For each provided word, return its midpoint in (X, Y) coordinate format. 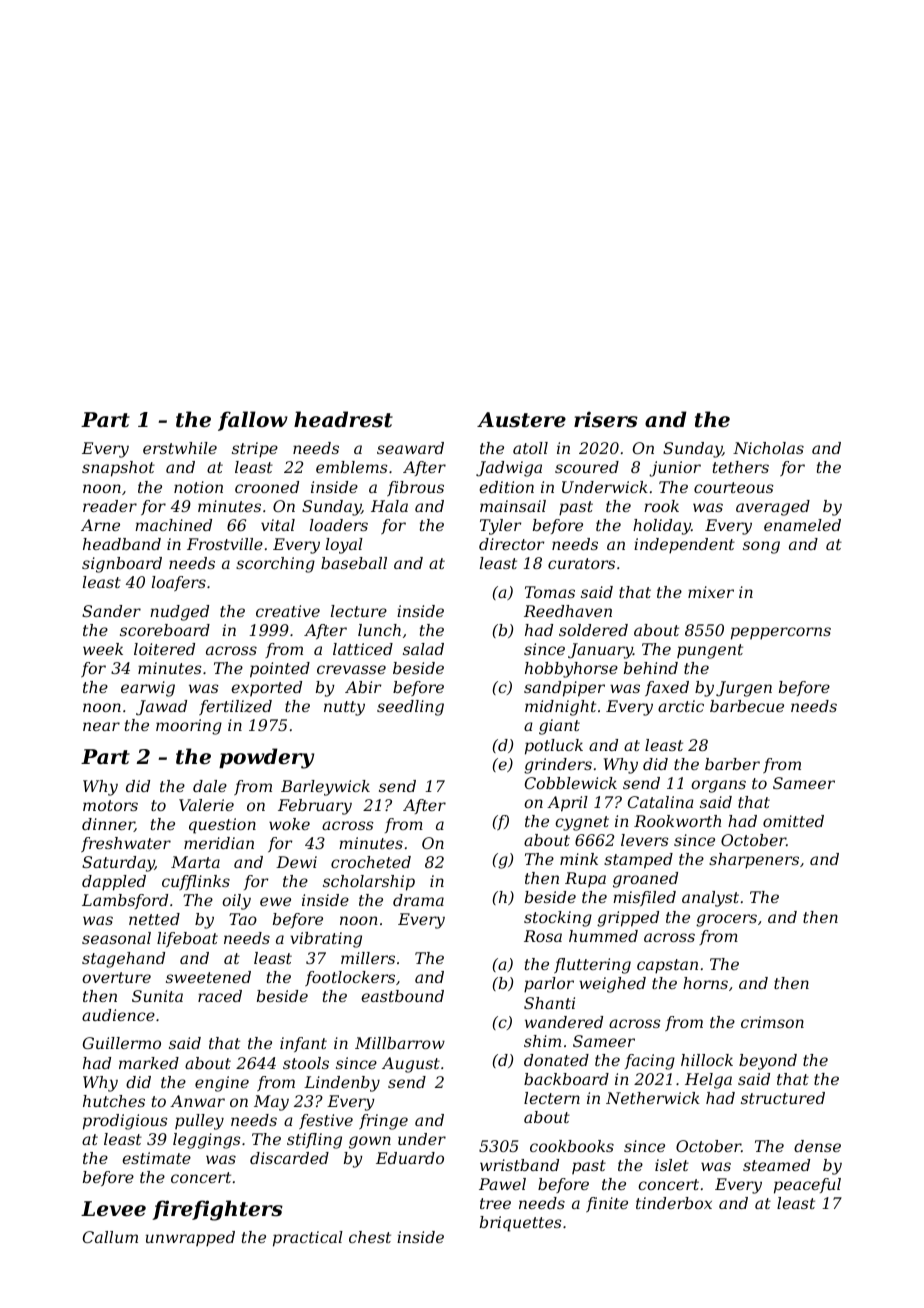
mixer (711, 592)
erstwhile (180, 448)
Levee (113, 1209)
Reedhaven (568, 611)
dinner (108, 825)
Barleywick (325, 788)
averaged (773, 508)
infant (303, 1044)
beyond (768, 1062)
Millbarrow (400, 1043)
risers (606, 419)
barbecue (747, 706)
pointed (280, 670)
